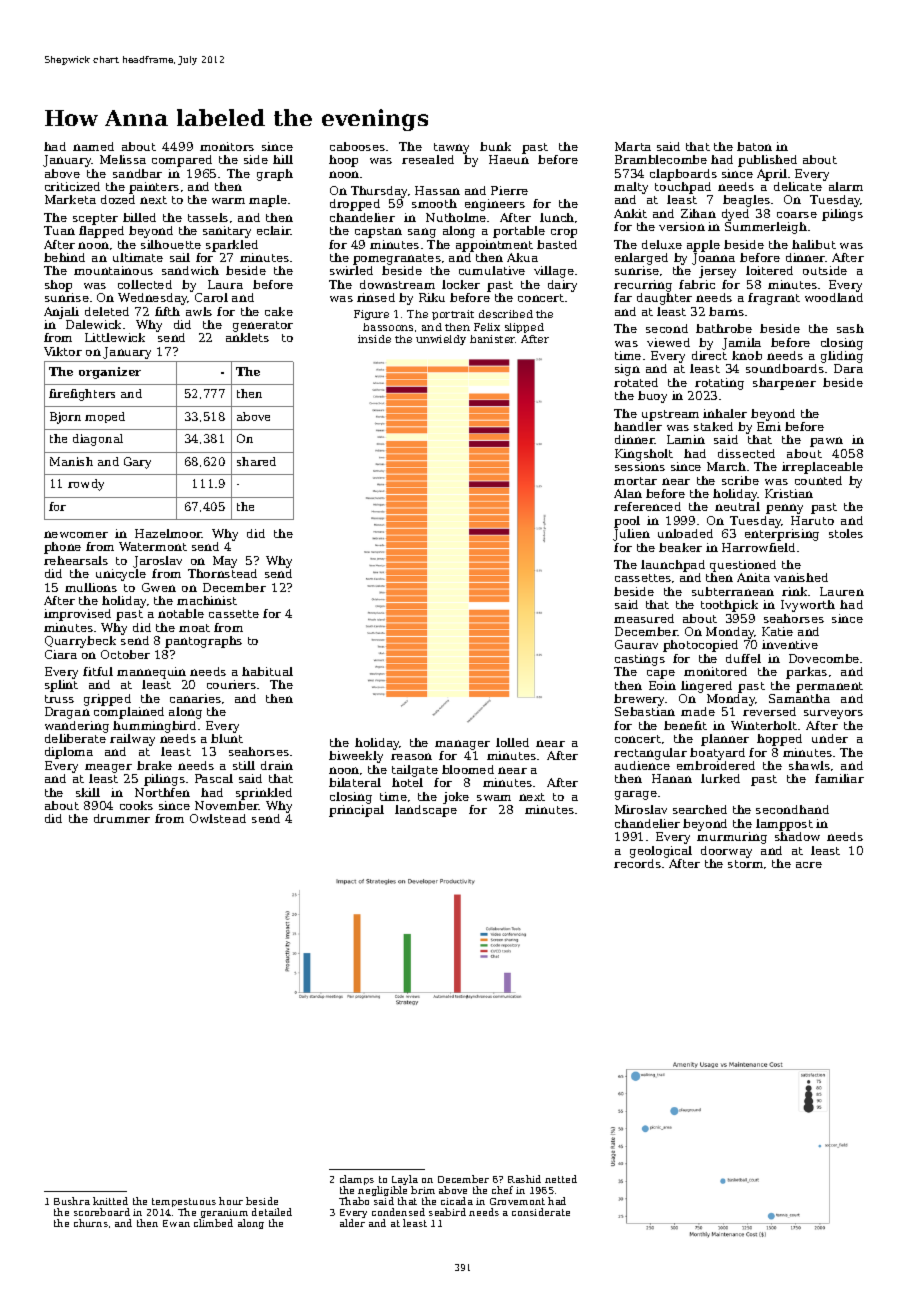 The width and height of the screenshot is (908, 1316). What do you see at coordinates (357, 146) in the screenshot?
I see `cabooses` at bounding box center [357, 146].
